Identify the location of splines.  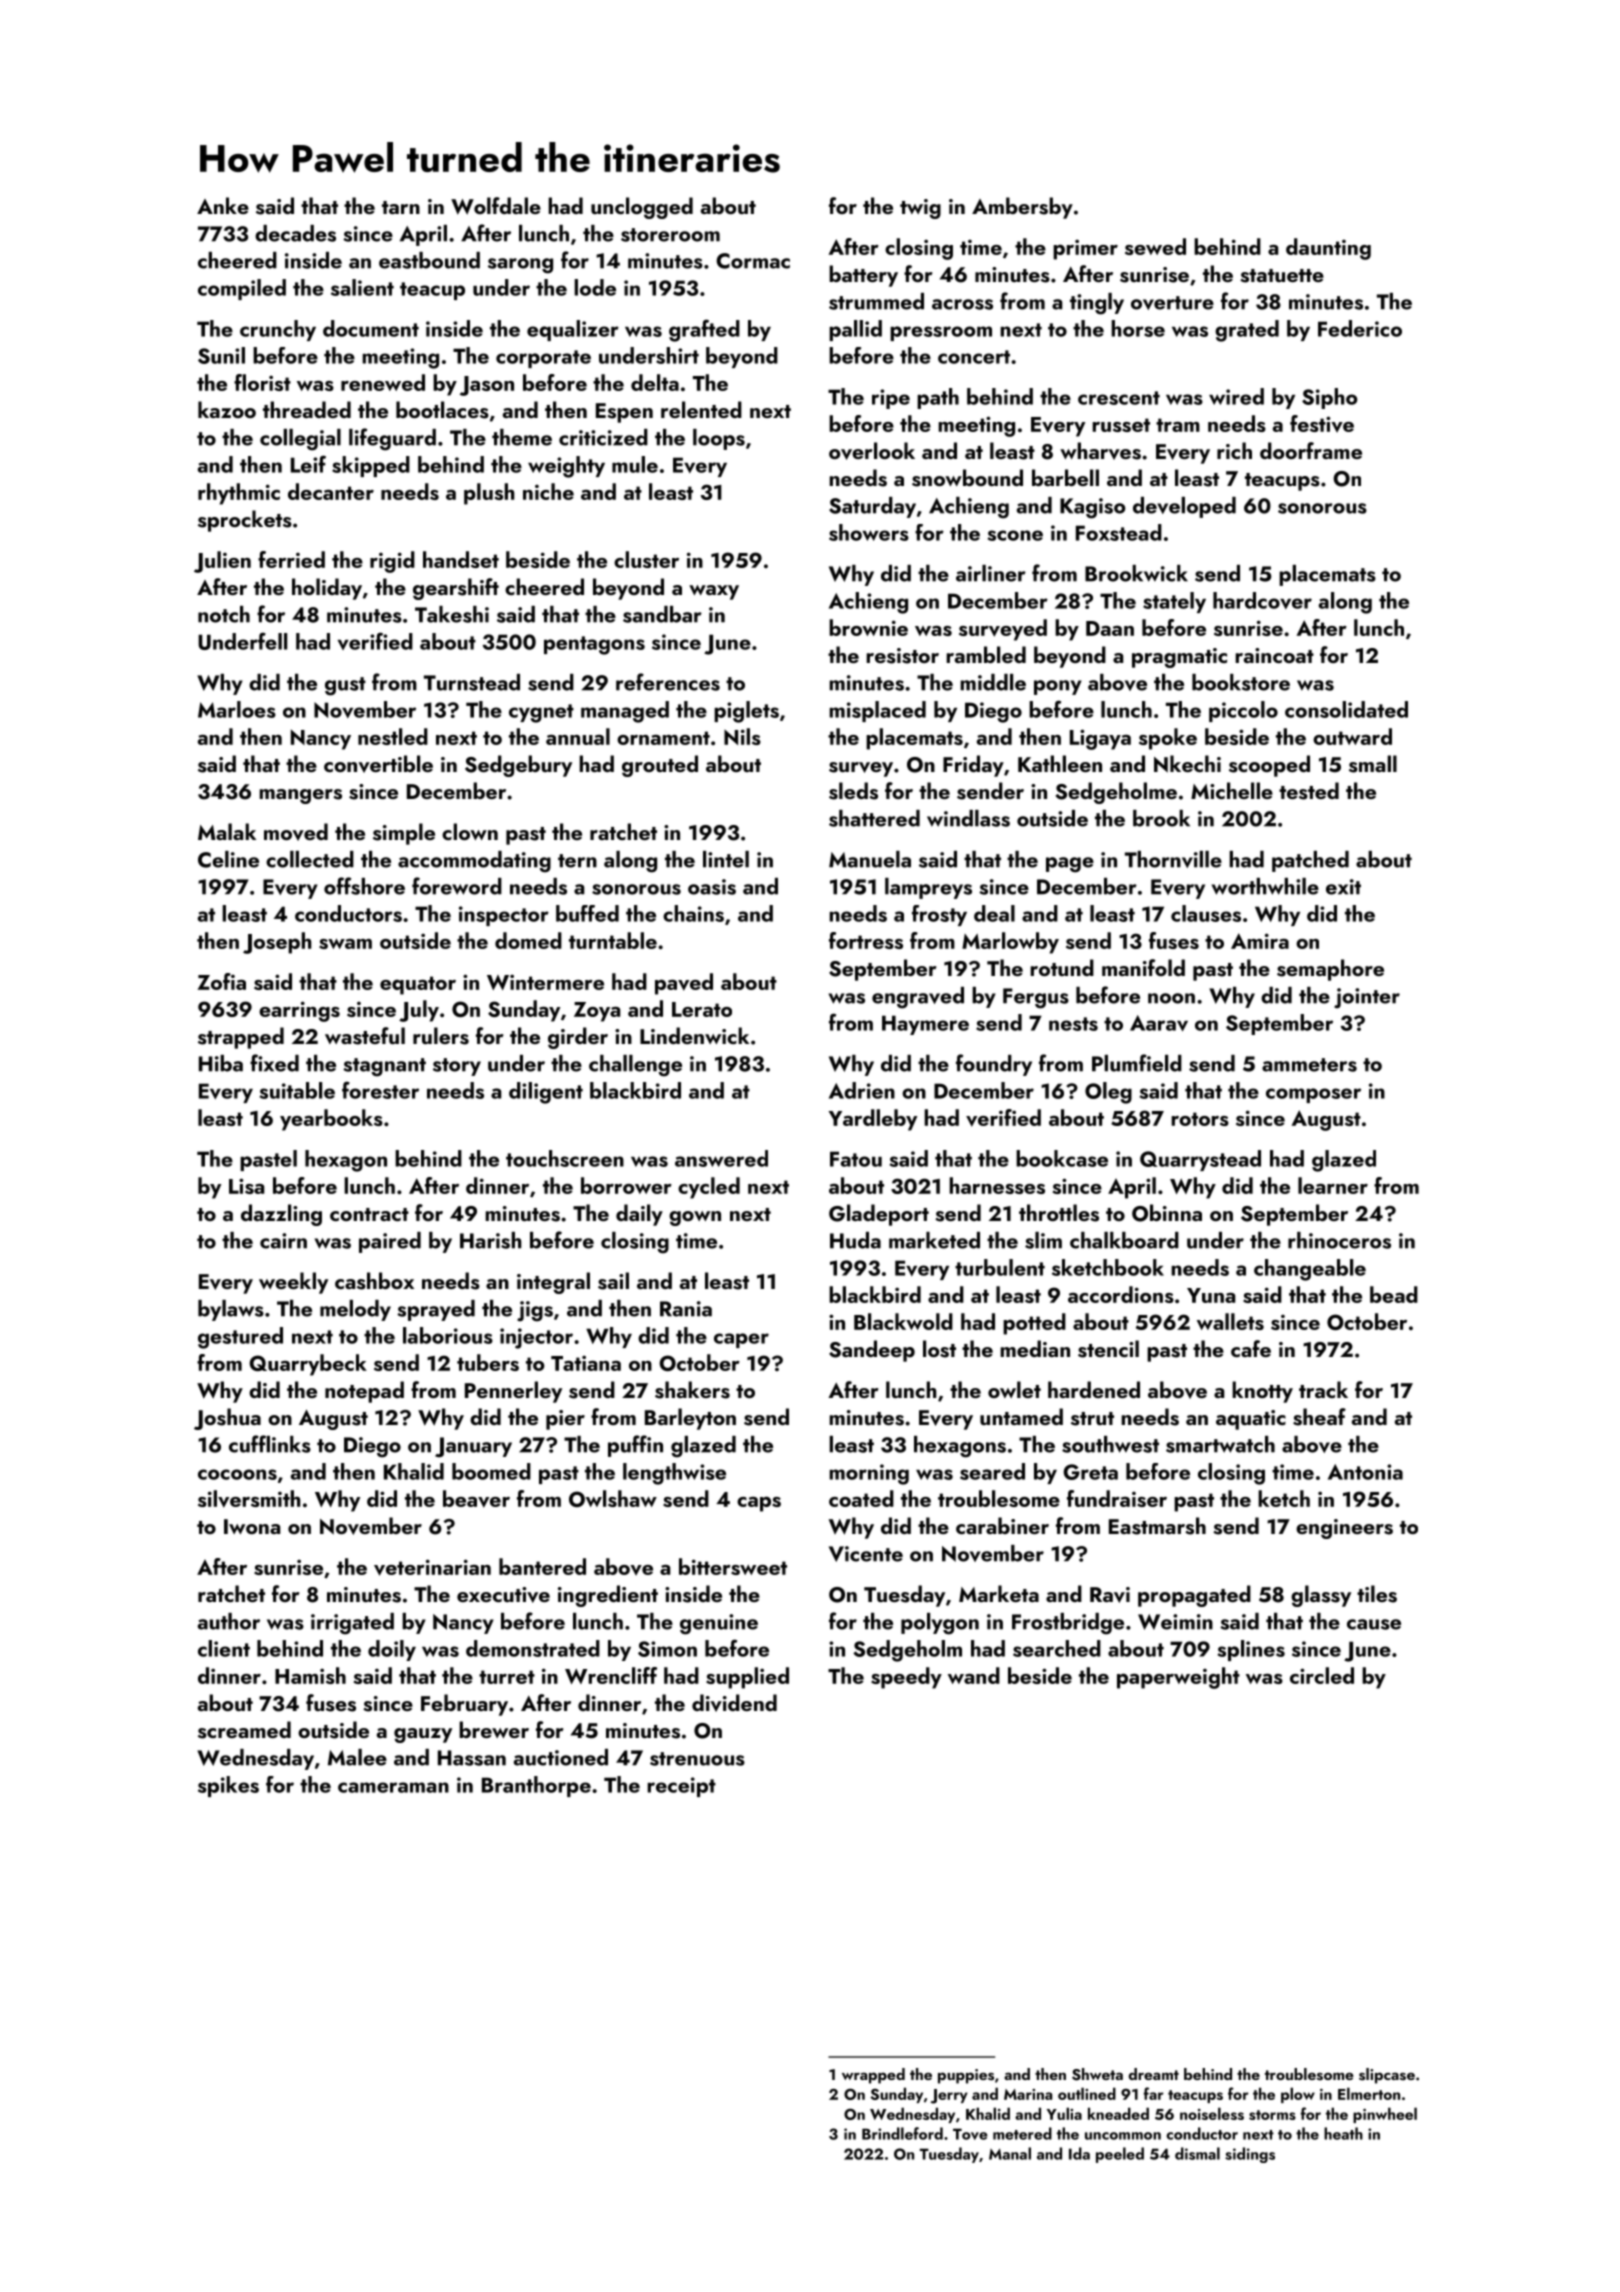
(1251, 1650).
